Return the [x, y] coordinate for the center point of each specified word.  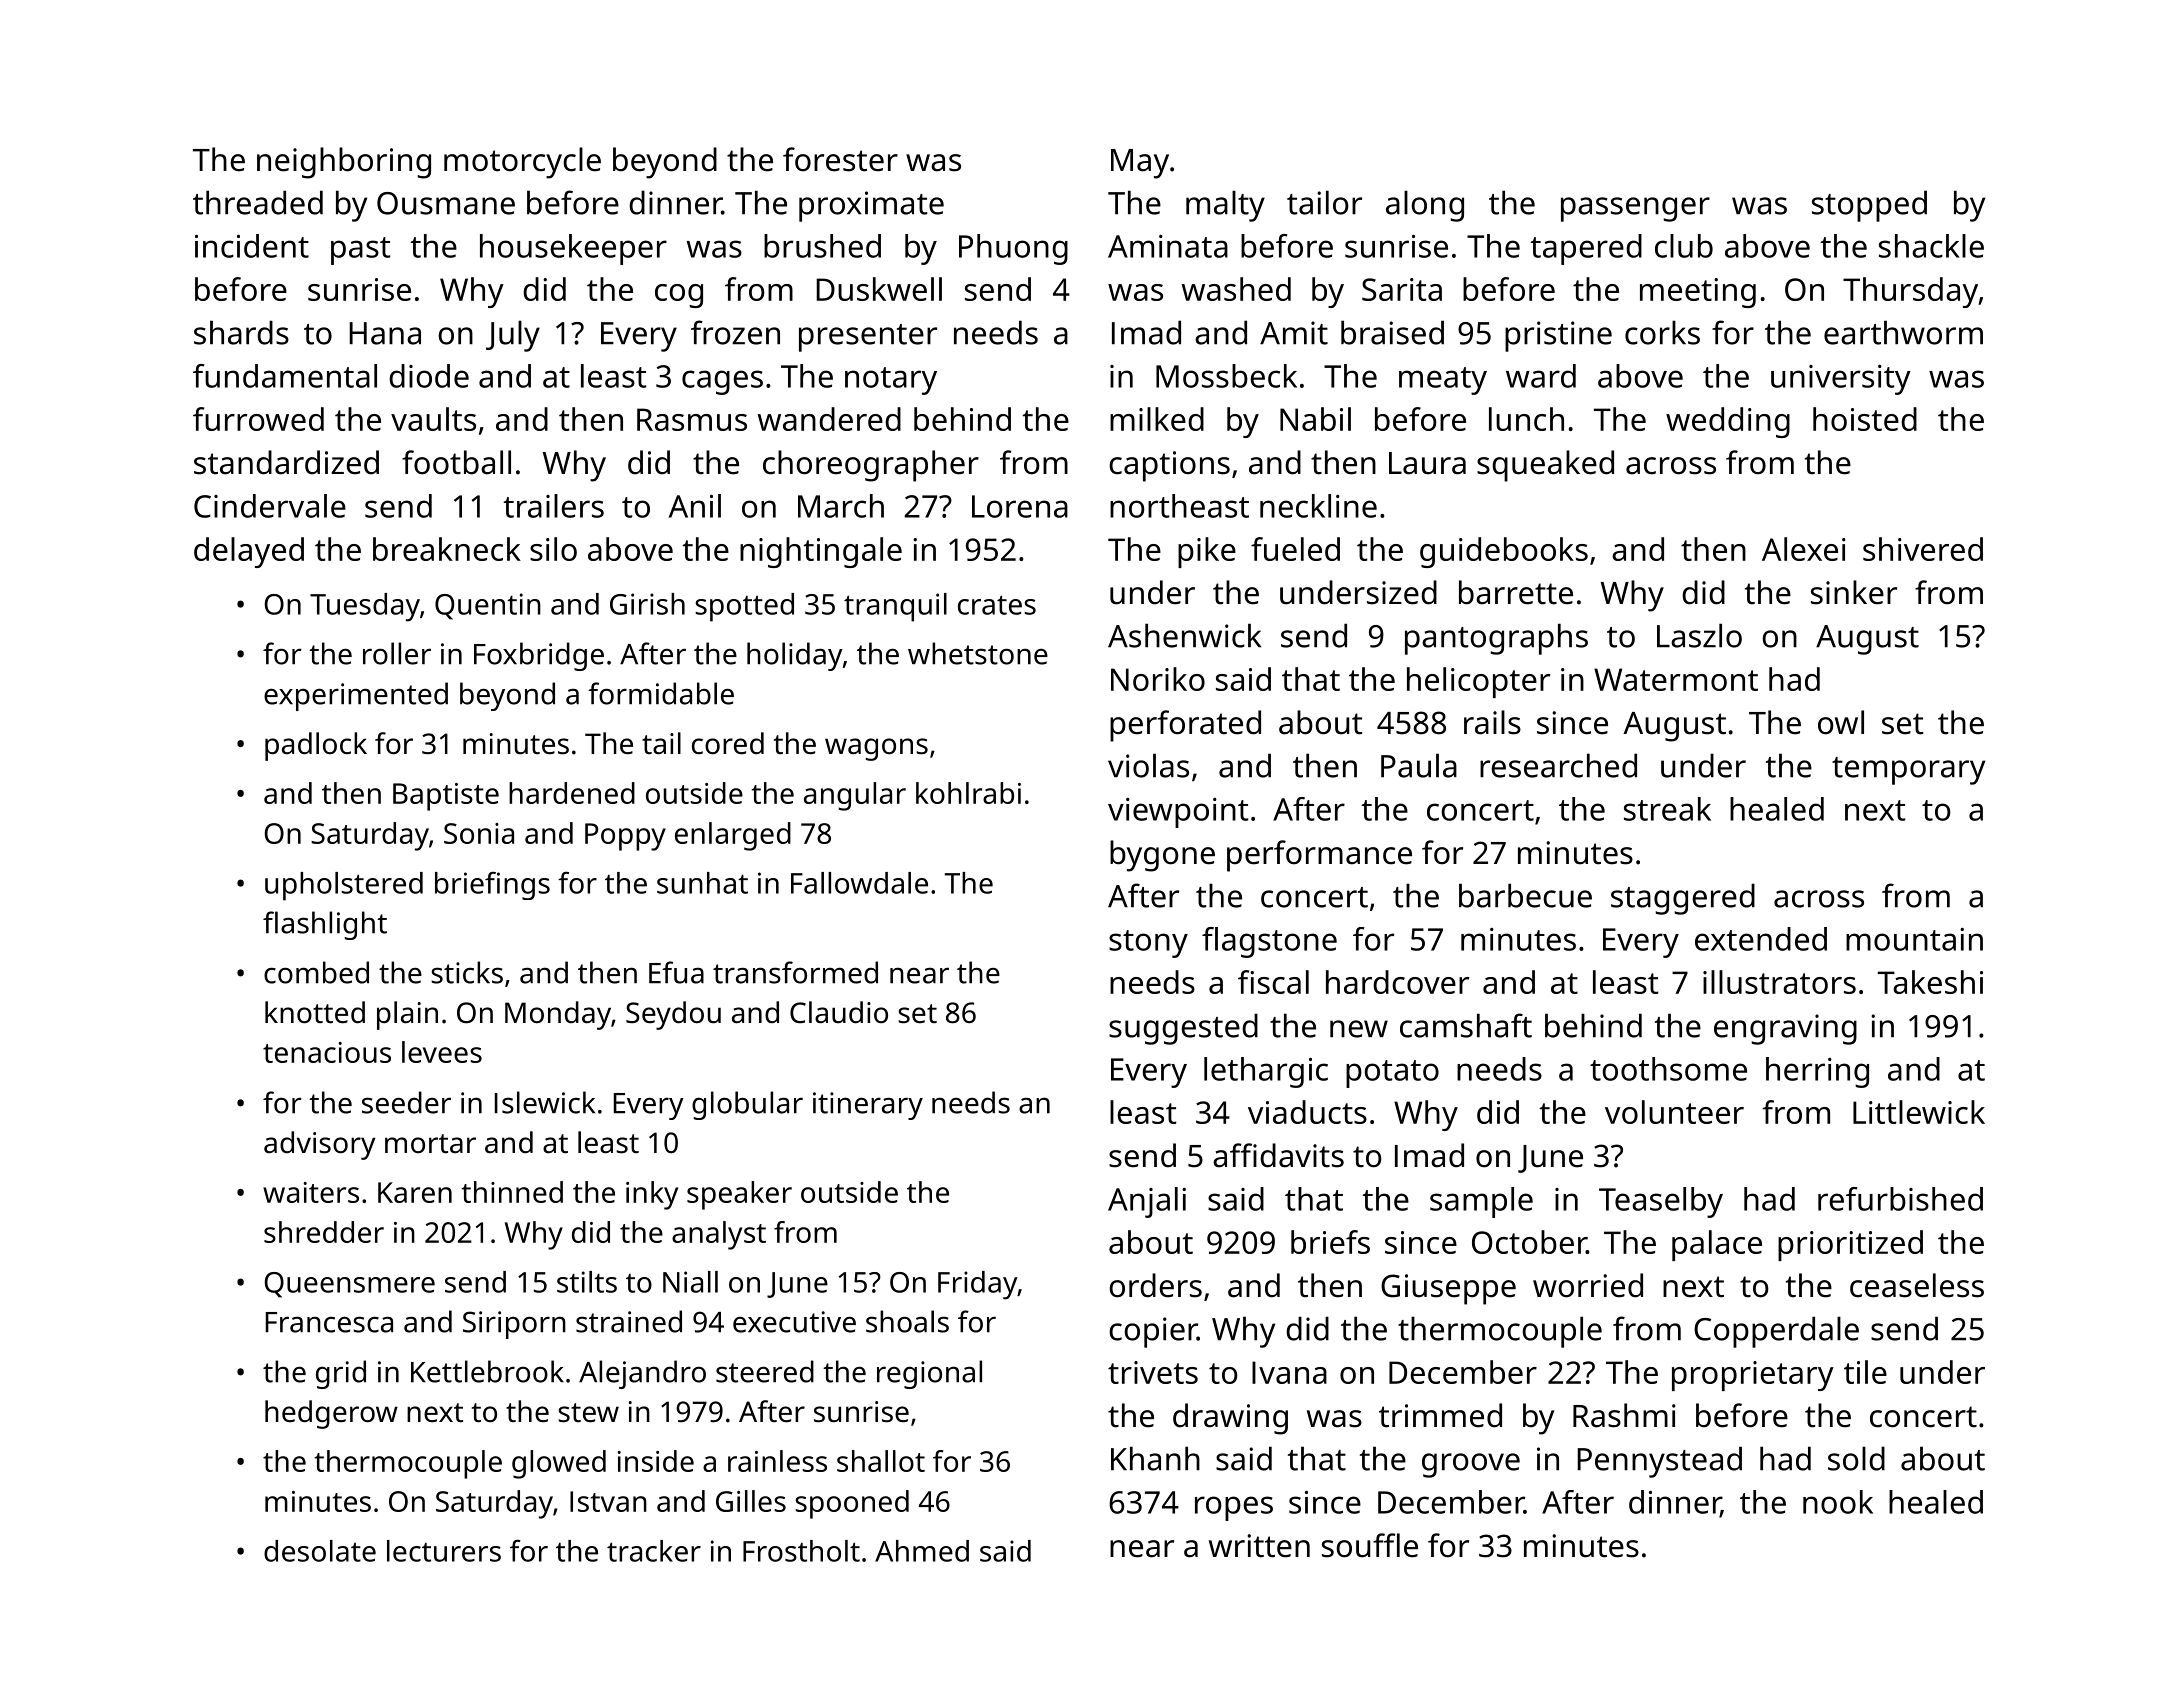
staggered [1683, 899]
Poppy [625, 837]
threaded [258, 202]
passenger [1635, 209]
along [1425, 206]
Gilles [751, 1501]
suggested [1183, 1029]
